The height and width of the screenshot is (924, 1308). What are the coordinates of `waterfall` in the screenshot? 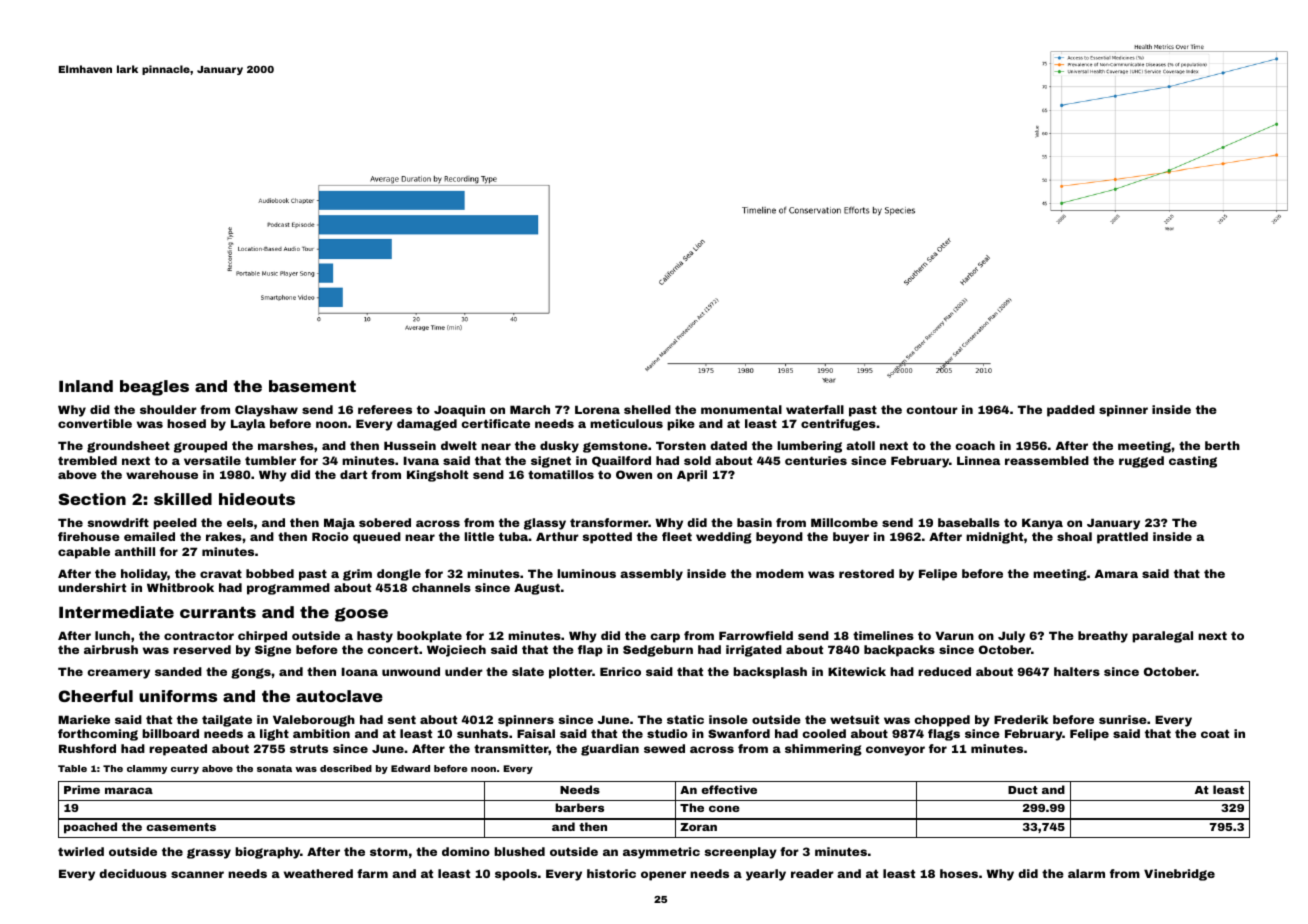 It's located at (815, 409).
